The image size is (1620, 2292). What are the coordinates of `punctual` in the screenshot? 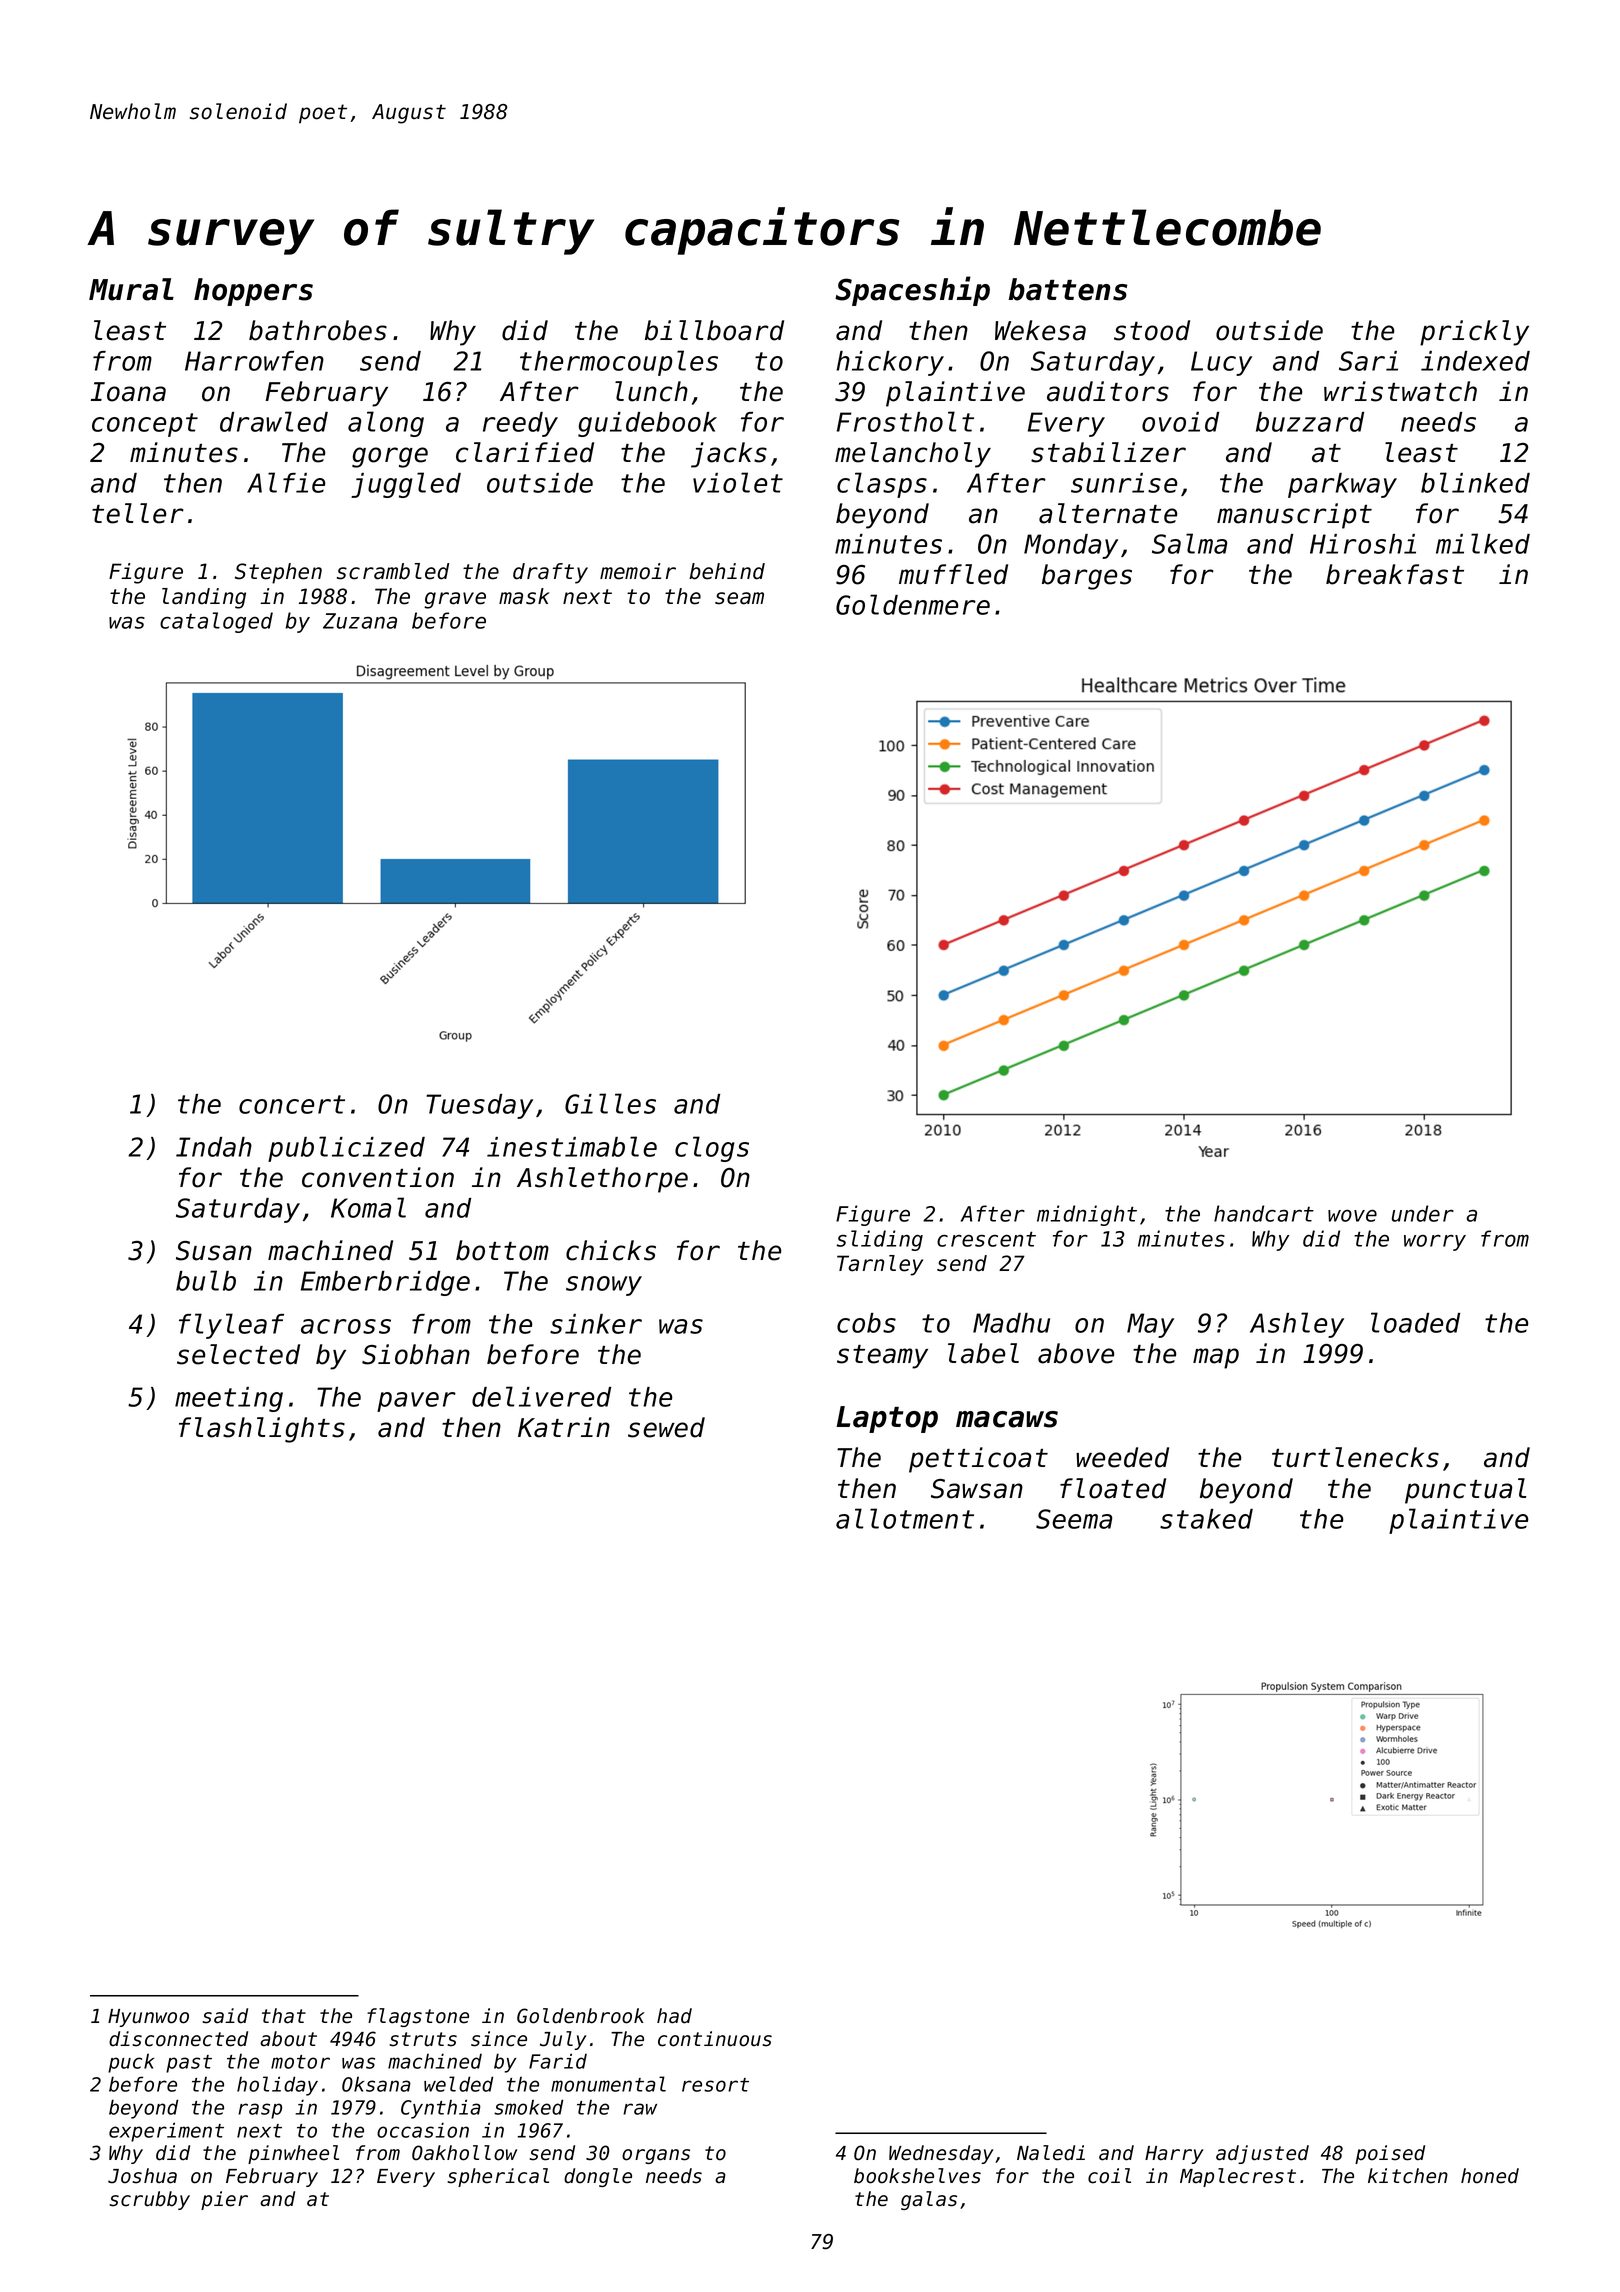 It's located at (1465, 1491).
